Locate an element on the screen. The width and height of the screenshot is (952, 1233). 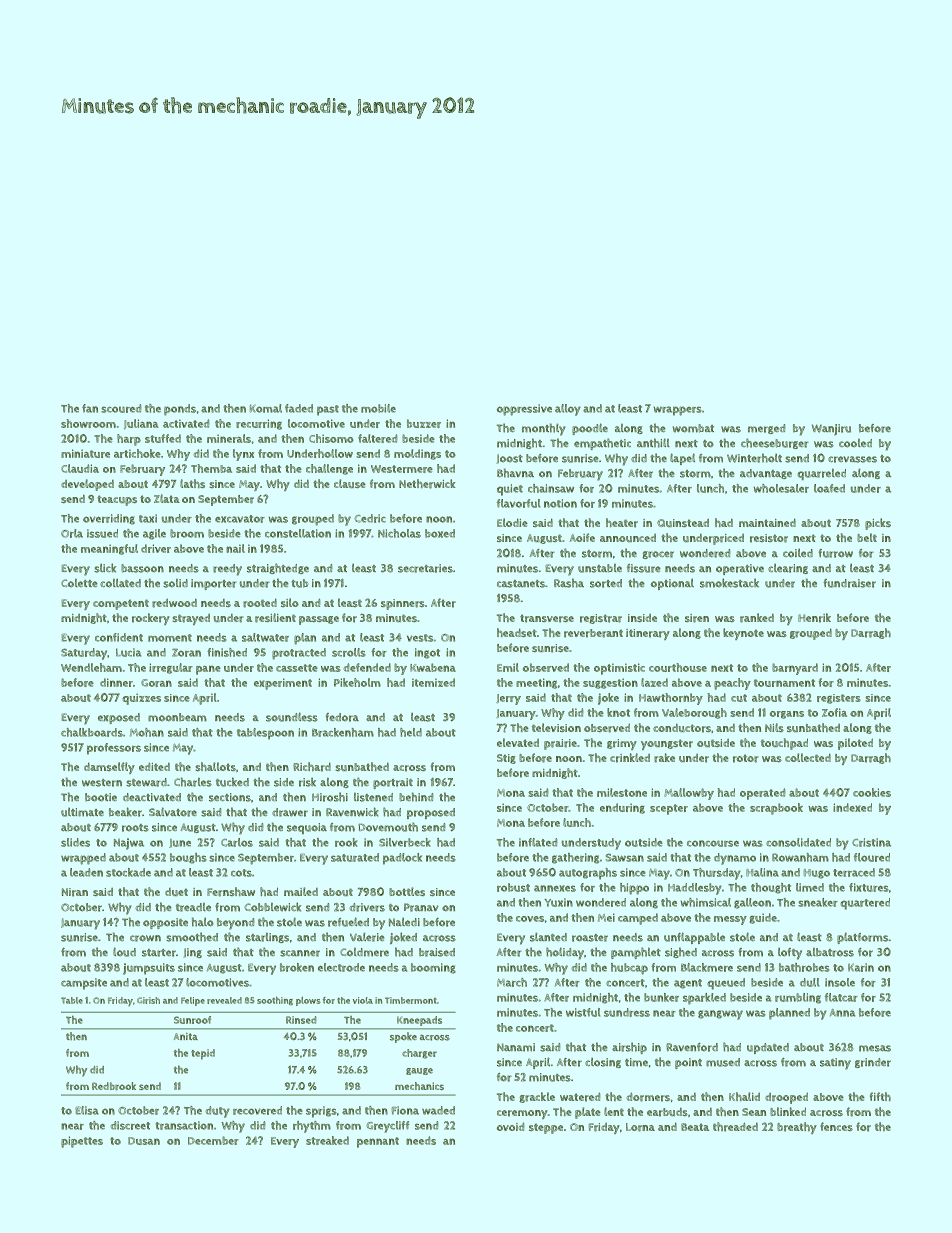
campsite is located at coordinates (84, 984).
